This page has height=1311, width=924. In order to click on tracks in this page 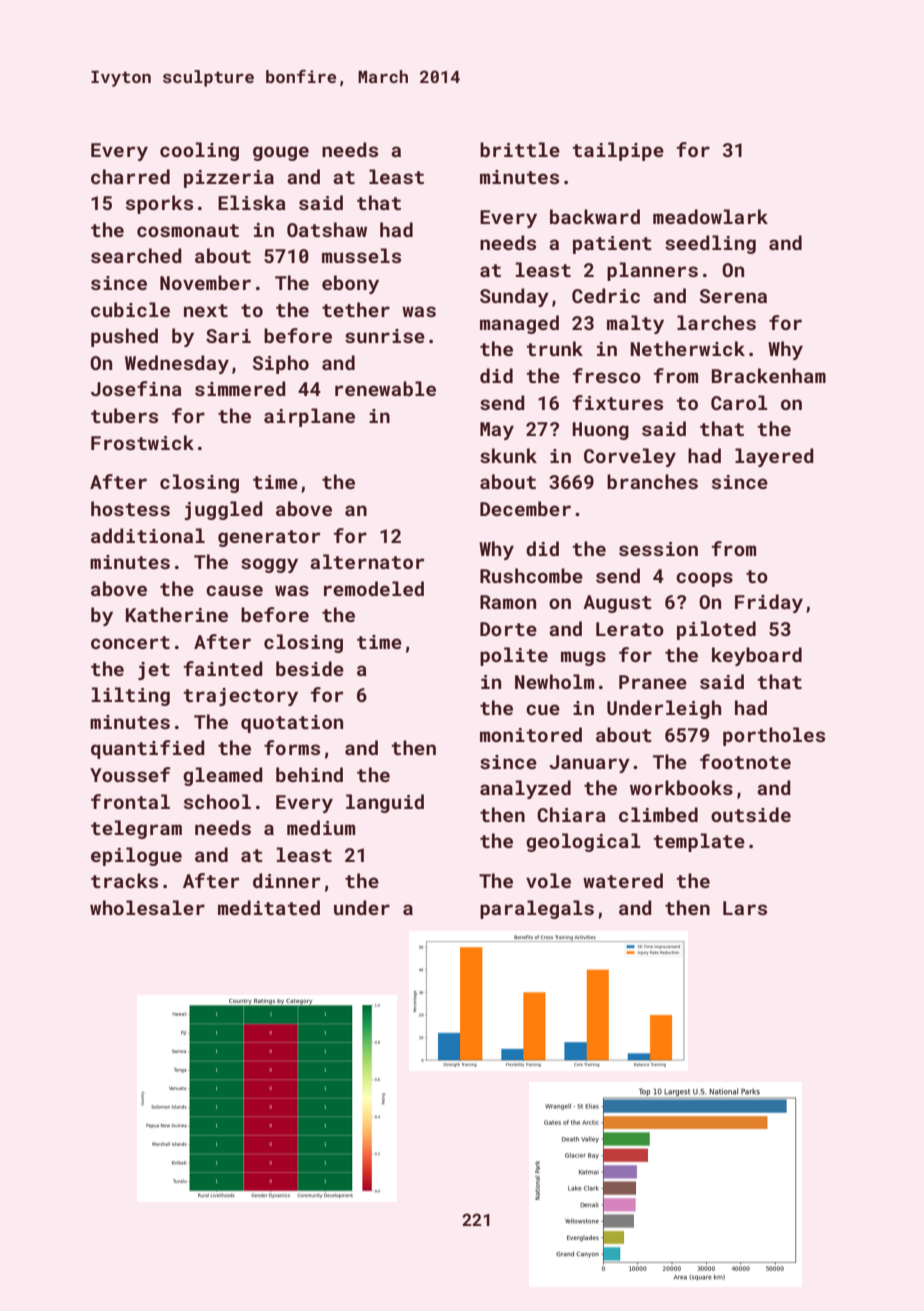, I will do `click(124, 880)`.
